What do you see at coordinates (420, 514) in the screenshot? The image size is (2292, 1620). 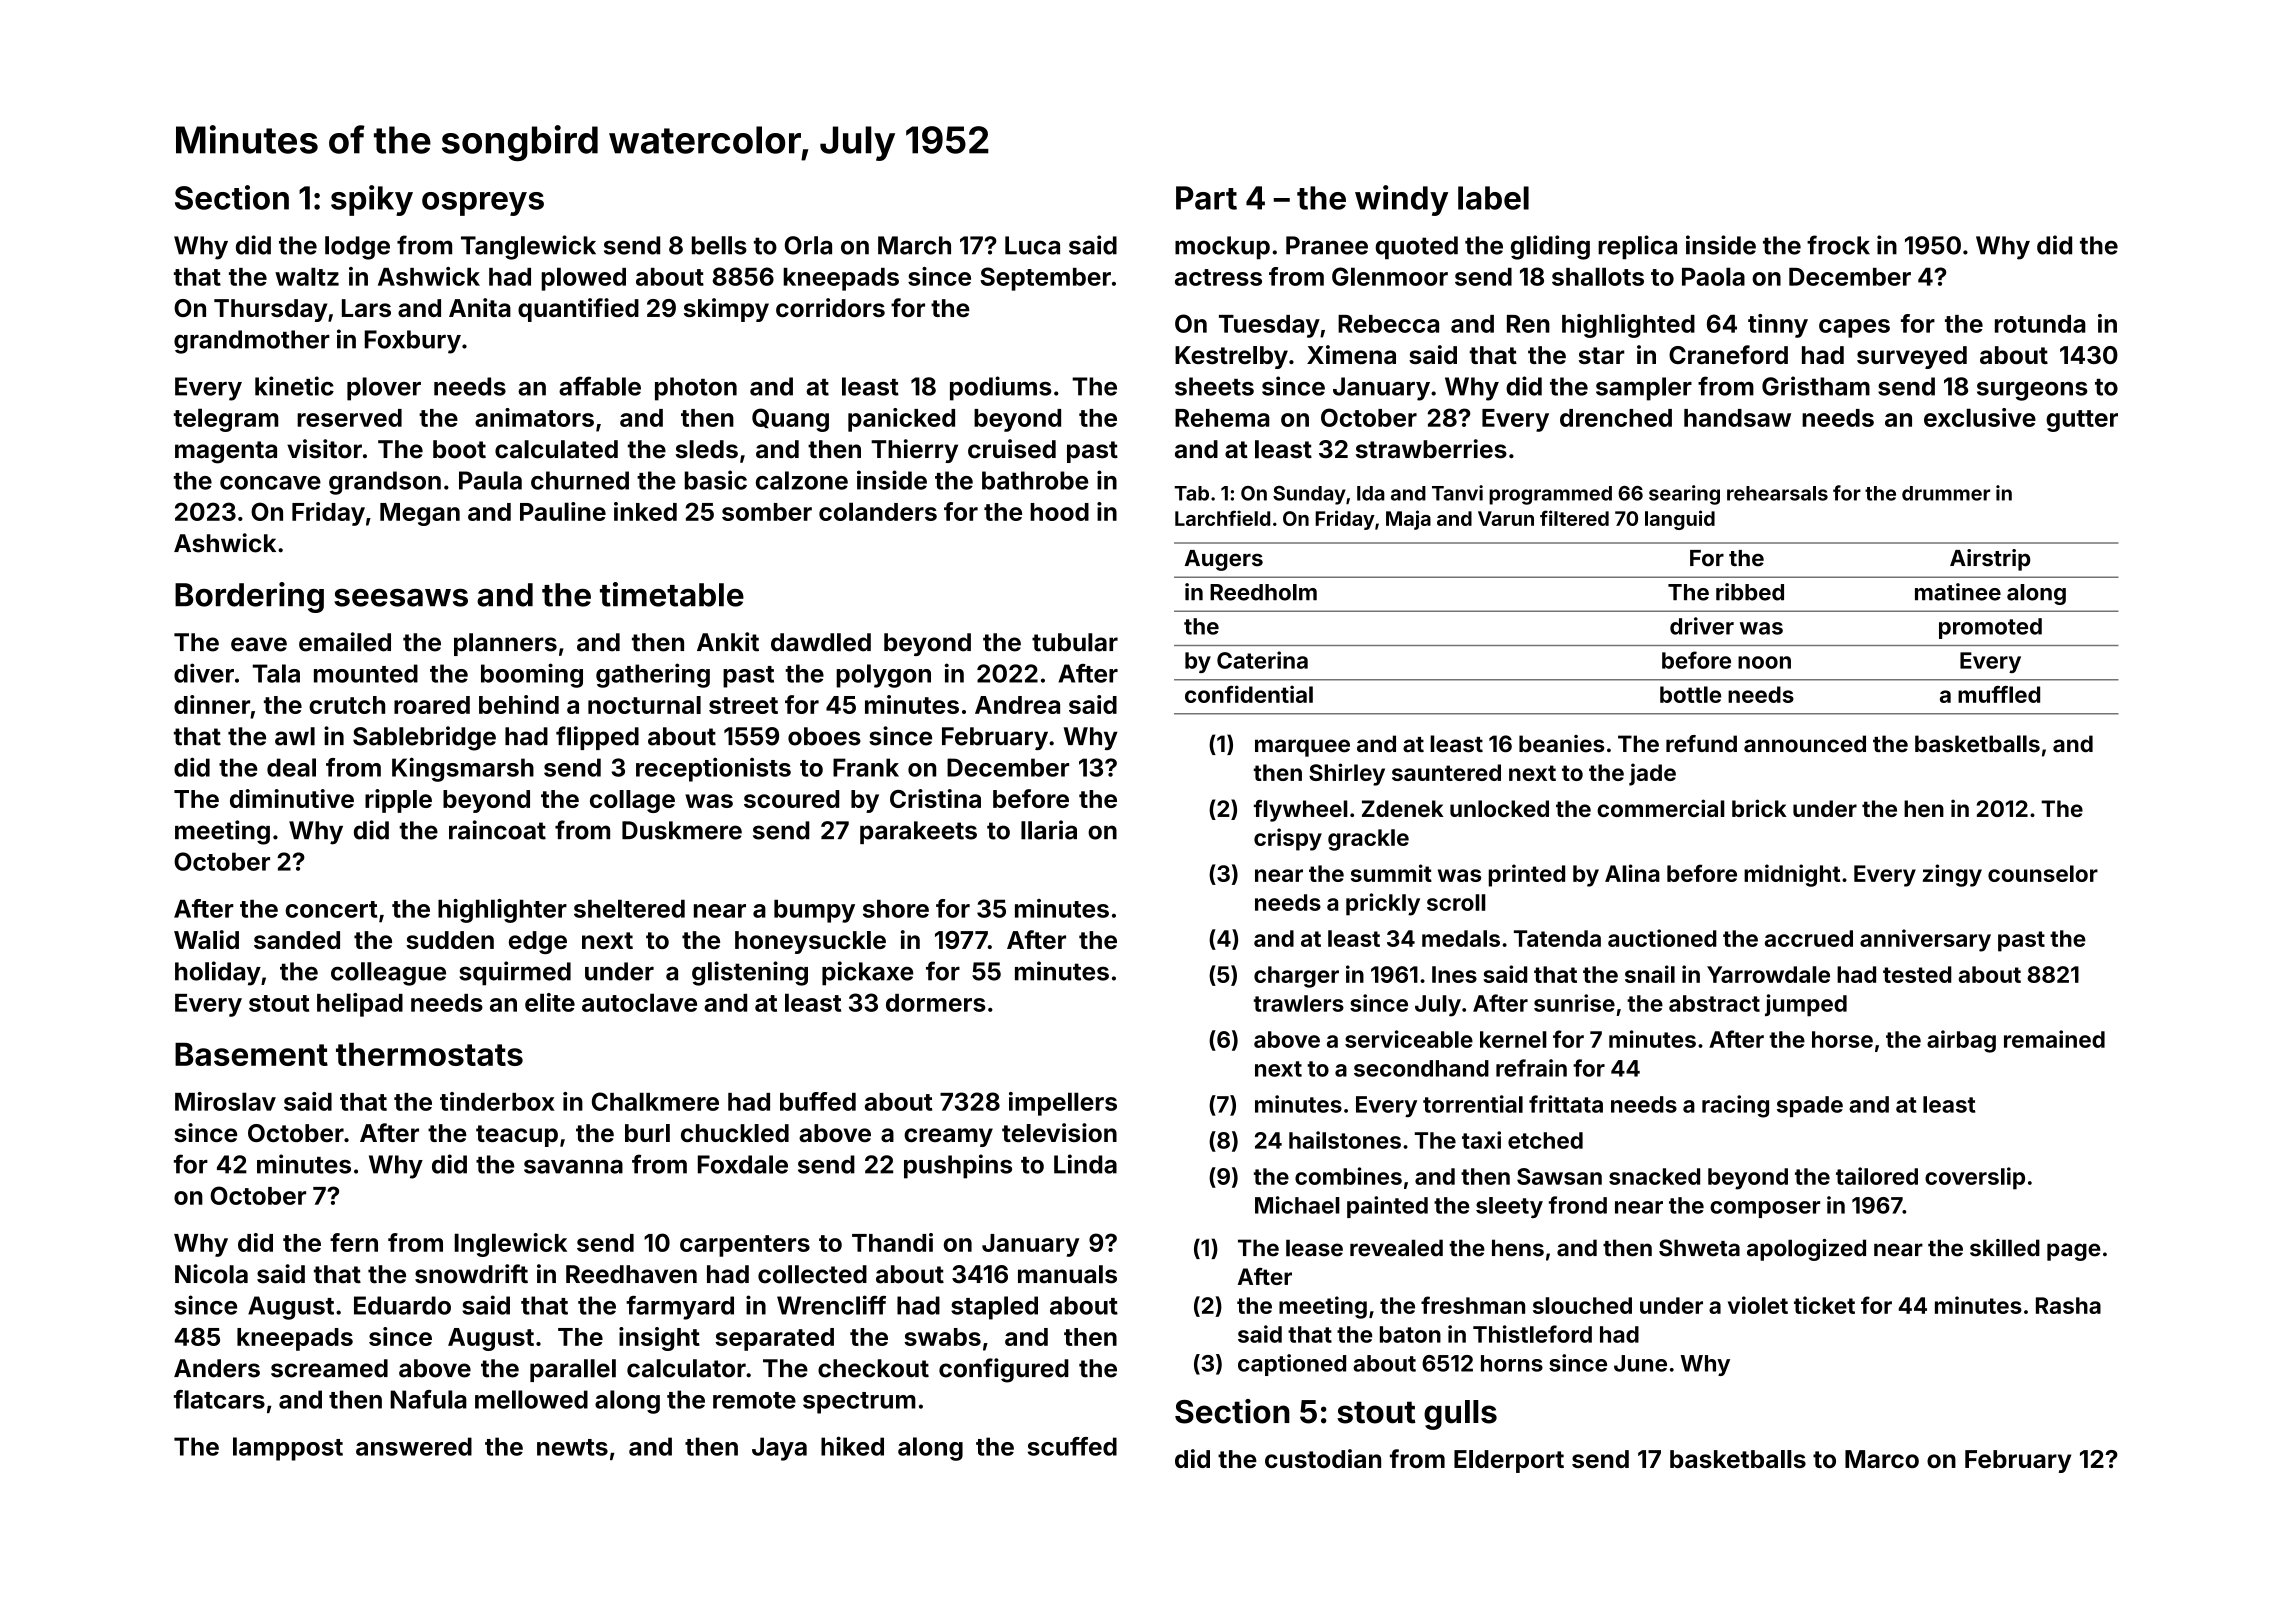 I see `Megan` at bounding box center [420, 514].
